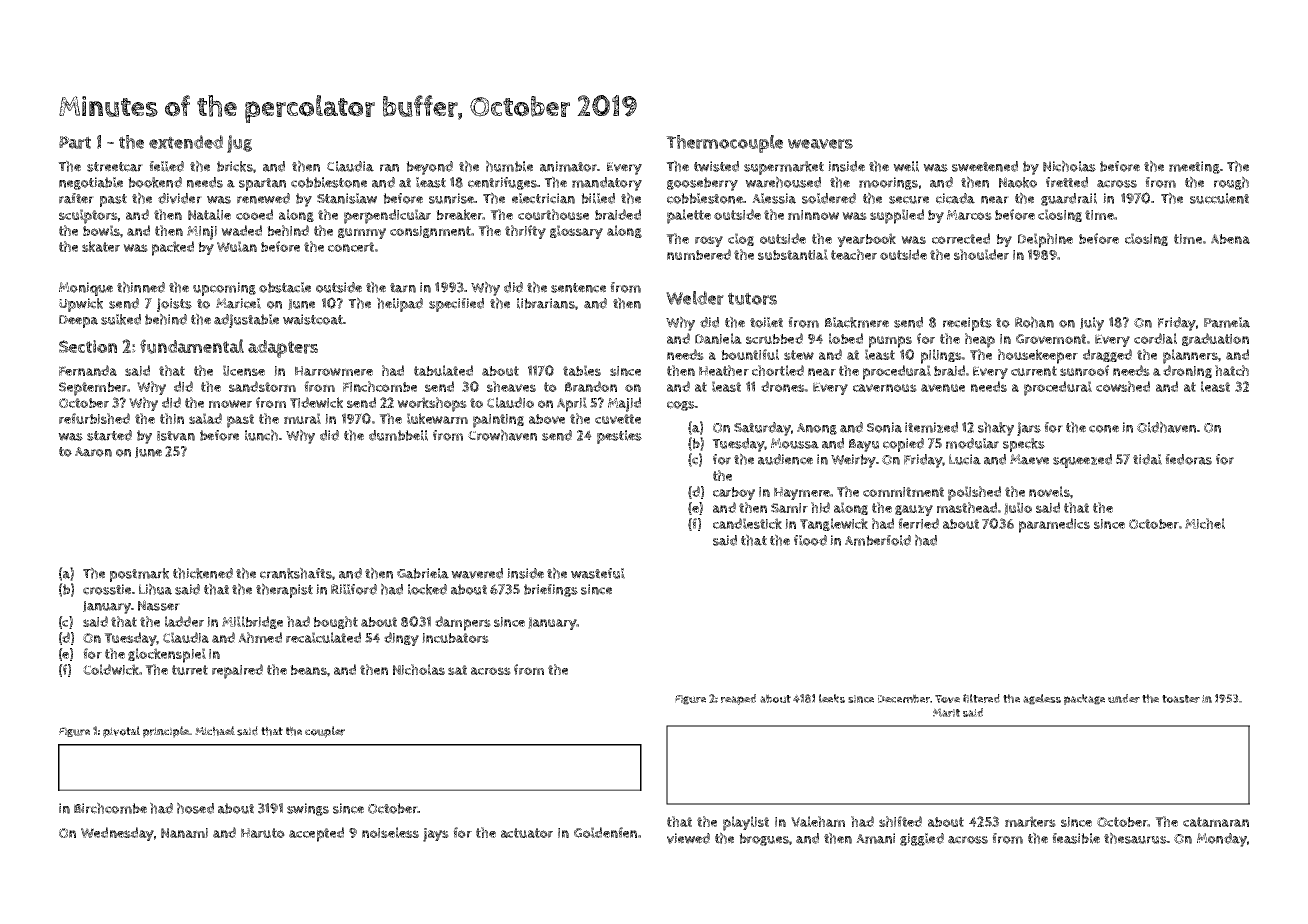 This page has height=924, width=1308. Describe the element at coordinates (93, 452) in the page. I see `Aaron` at that location.
